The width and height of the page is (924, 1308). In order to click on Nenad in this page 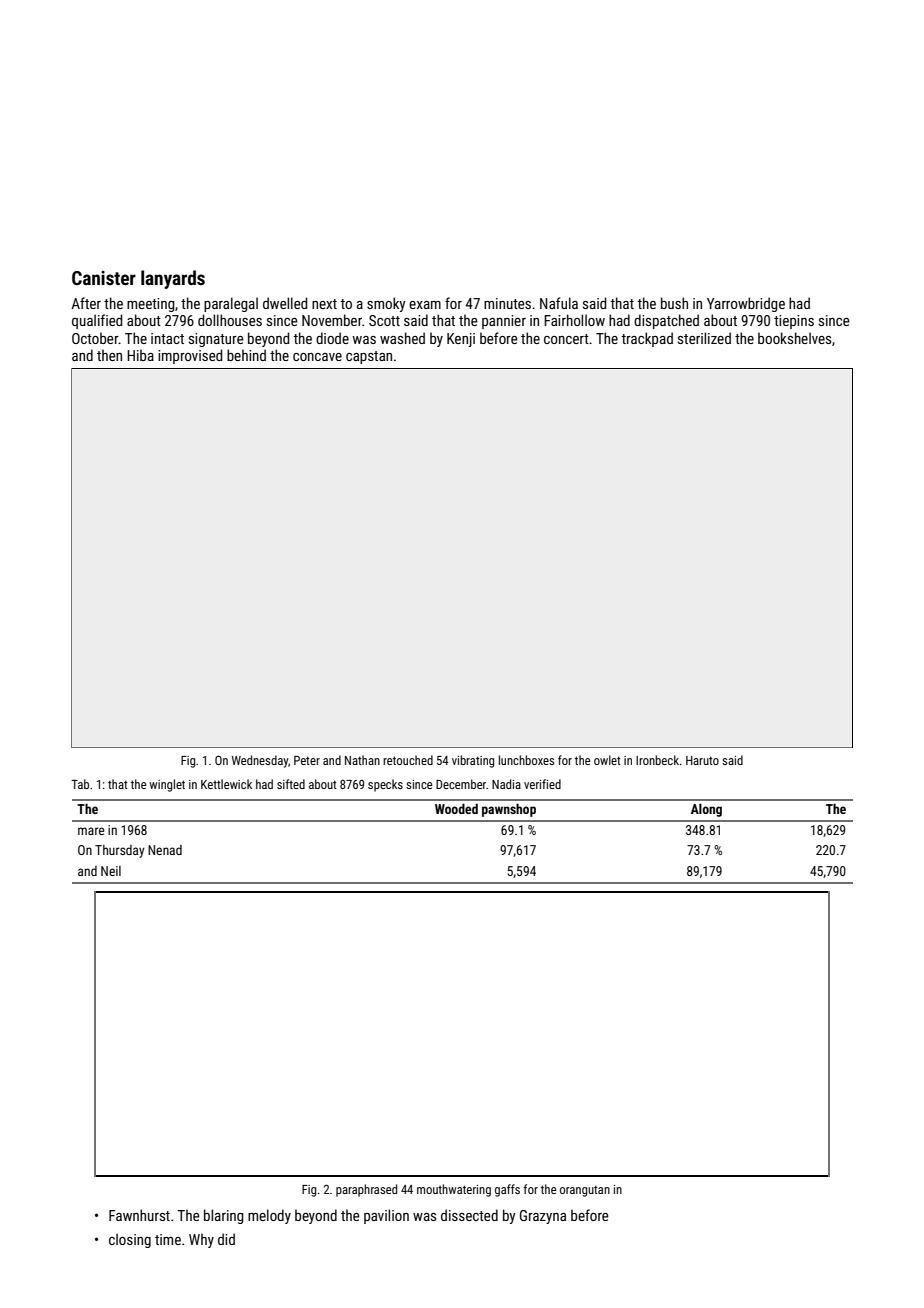, I will do `click(165, 850)`.
